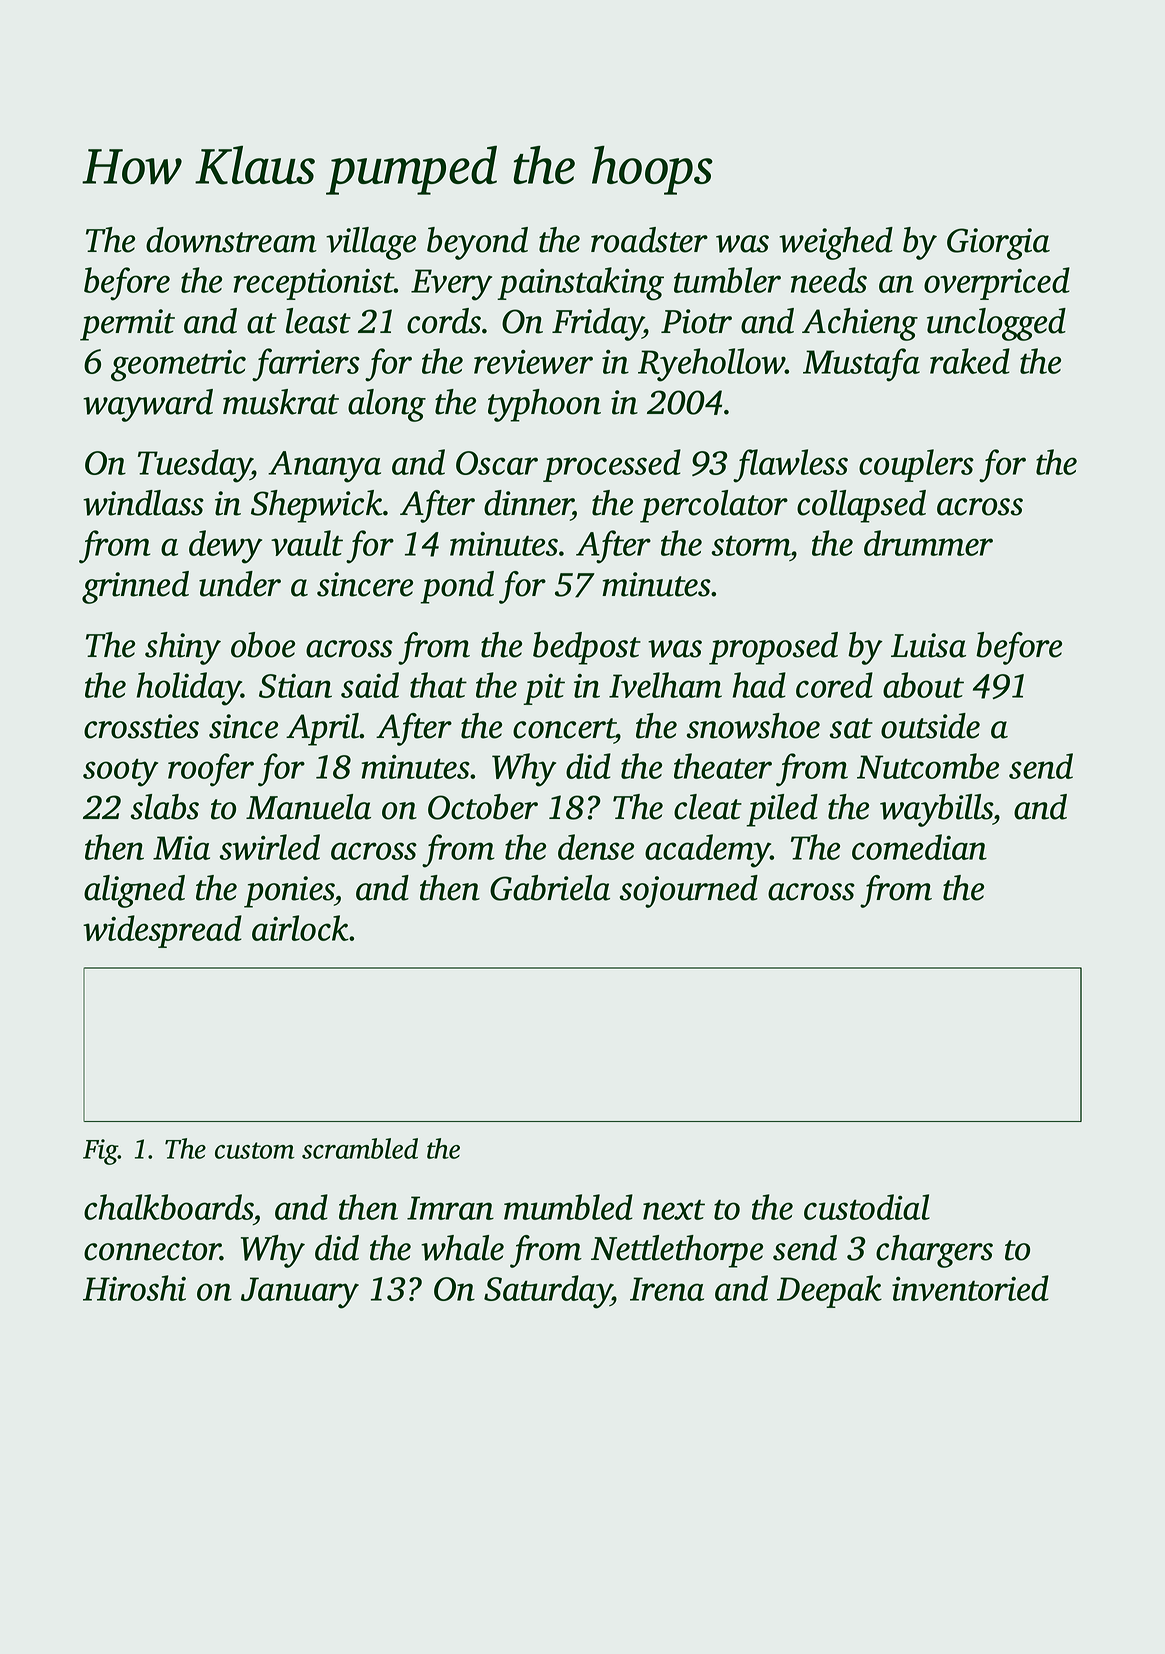  I want to click on October, so click(483, 807).
